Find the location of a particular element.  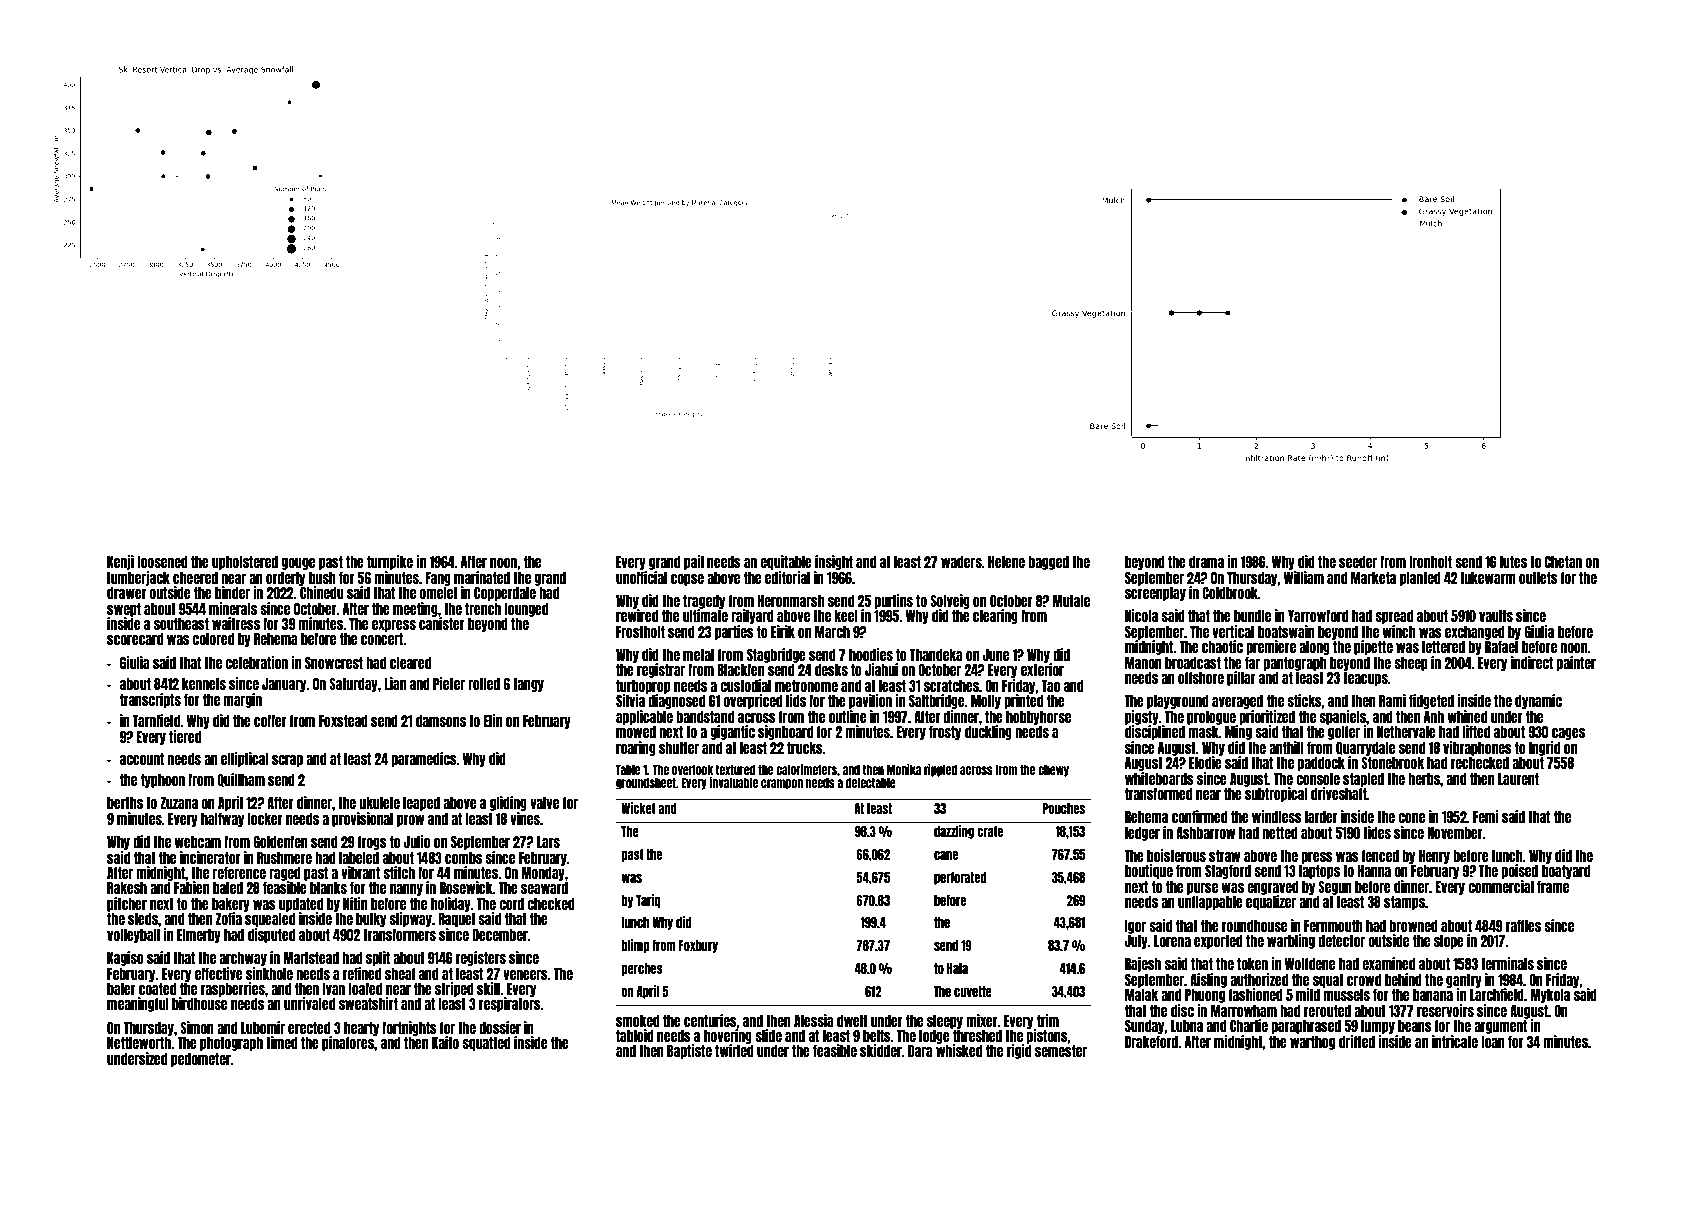

mussels is located at coordinates (1346, 995).
